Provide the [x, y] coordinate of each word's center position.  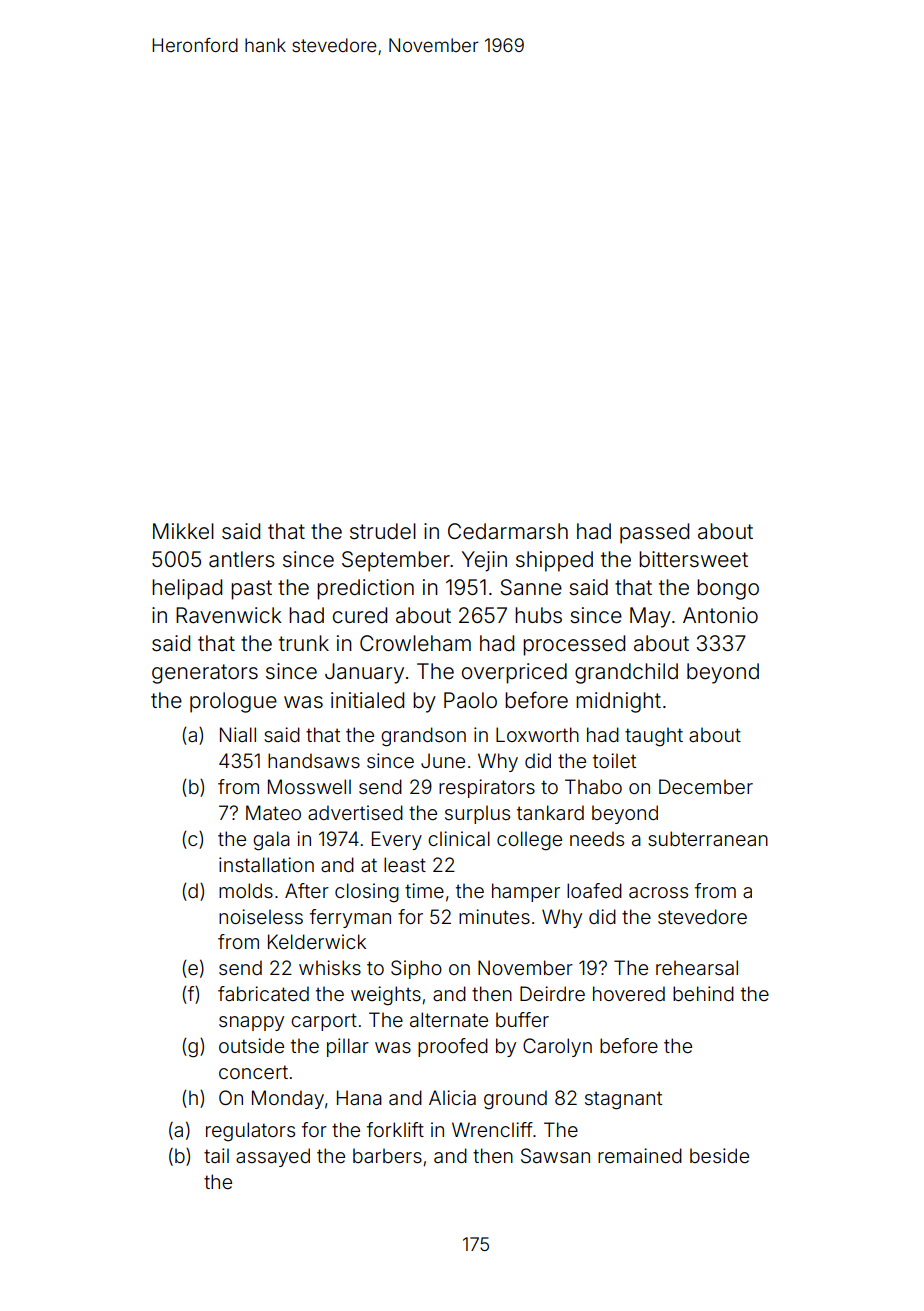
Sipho [416, 969]
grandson [423, 737]
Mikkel [183, 531]
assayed [273, 1157]
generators [205, 674]
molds [246, 890]
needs [597, 838]
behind [703, 993]
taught [654, 737]
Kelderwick [317, 941]
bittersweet [693, 559]
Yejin [484, 561]
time [424, 890]
